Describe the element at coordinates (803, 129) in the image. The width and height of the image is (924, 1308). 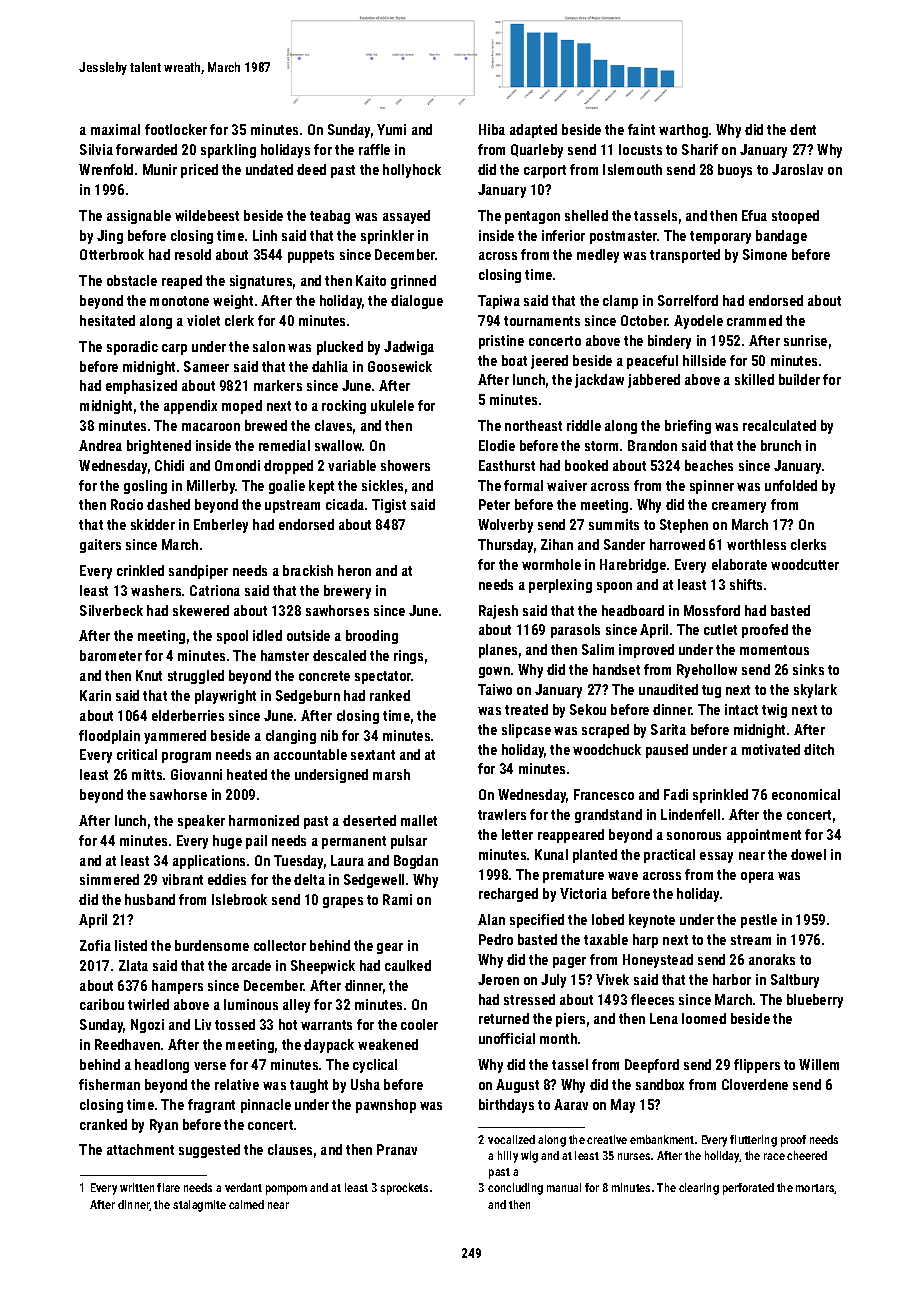
I see `dent` at that location.
